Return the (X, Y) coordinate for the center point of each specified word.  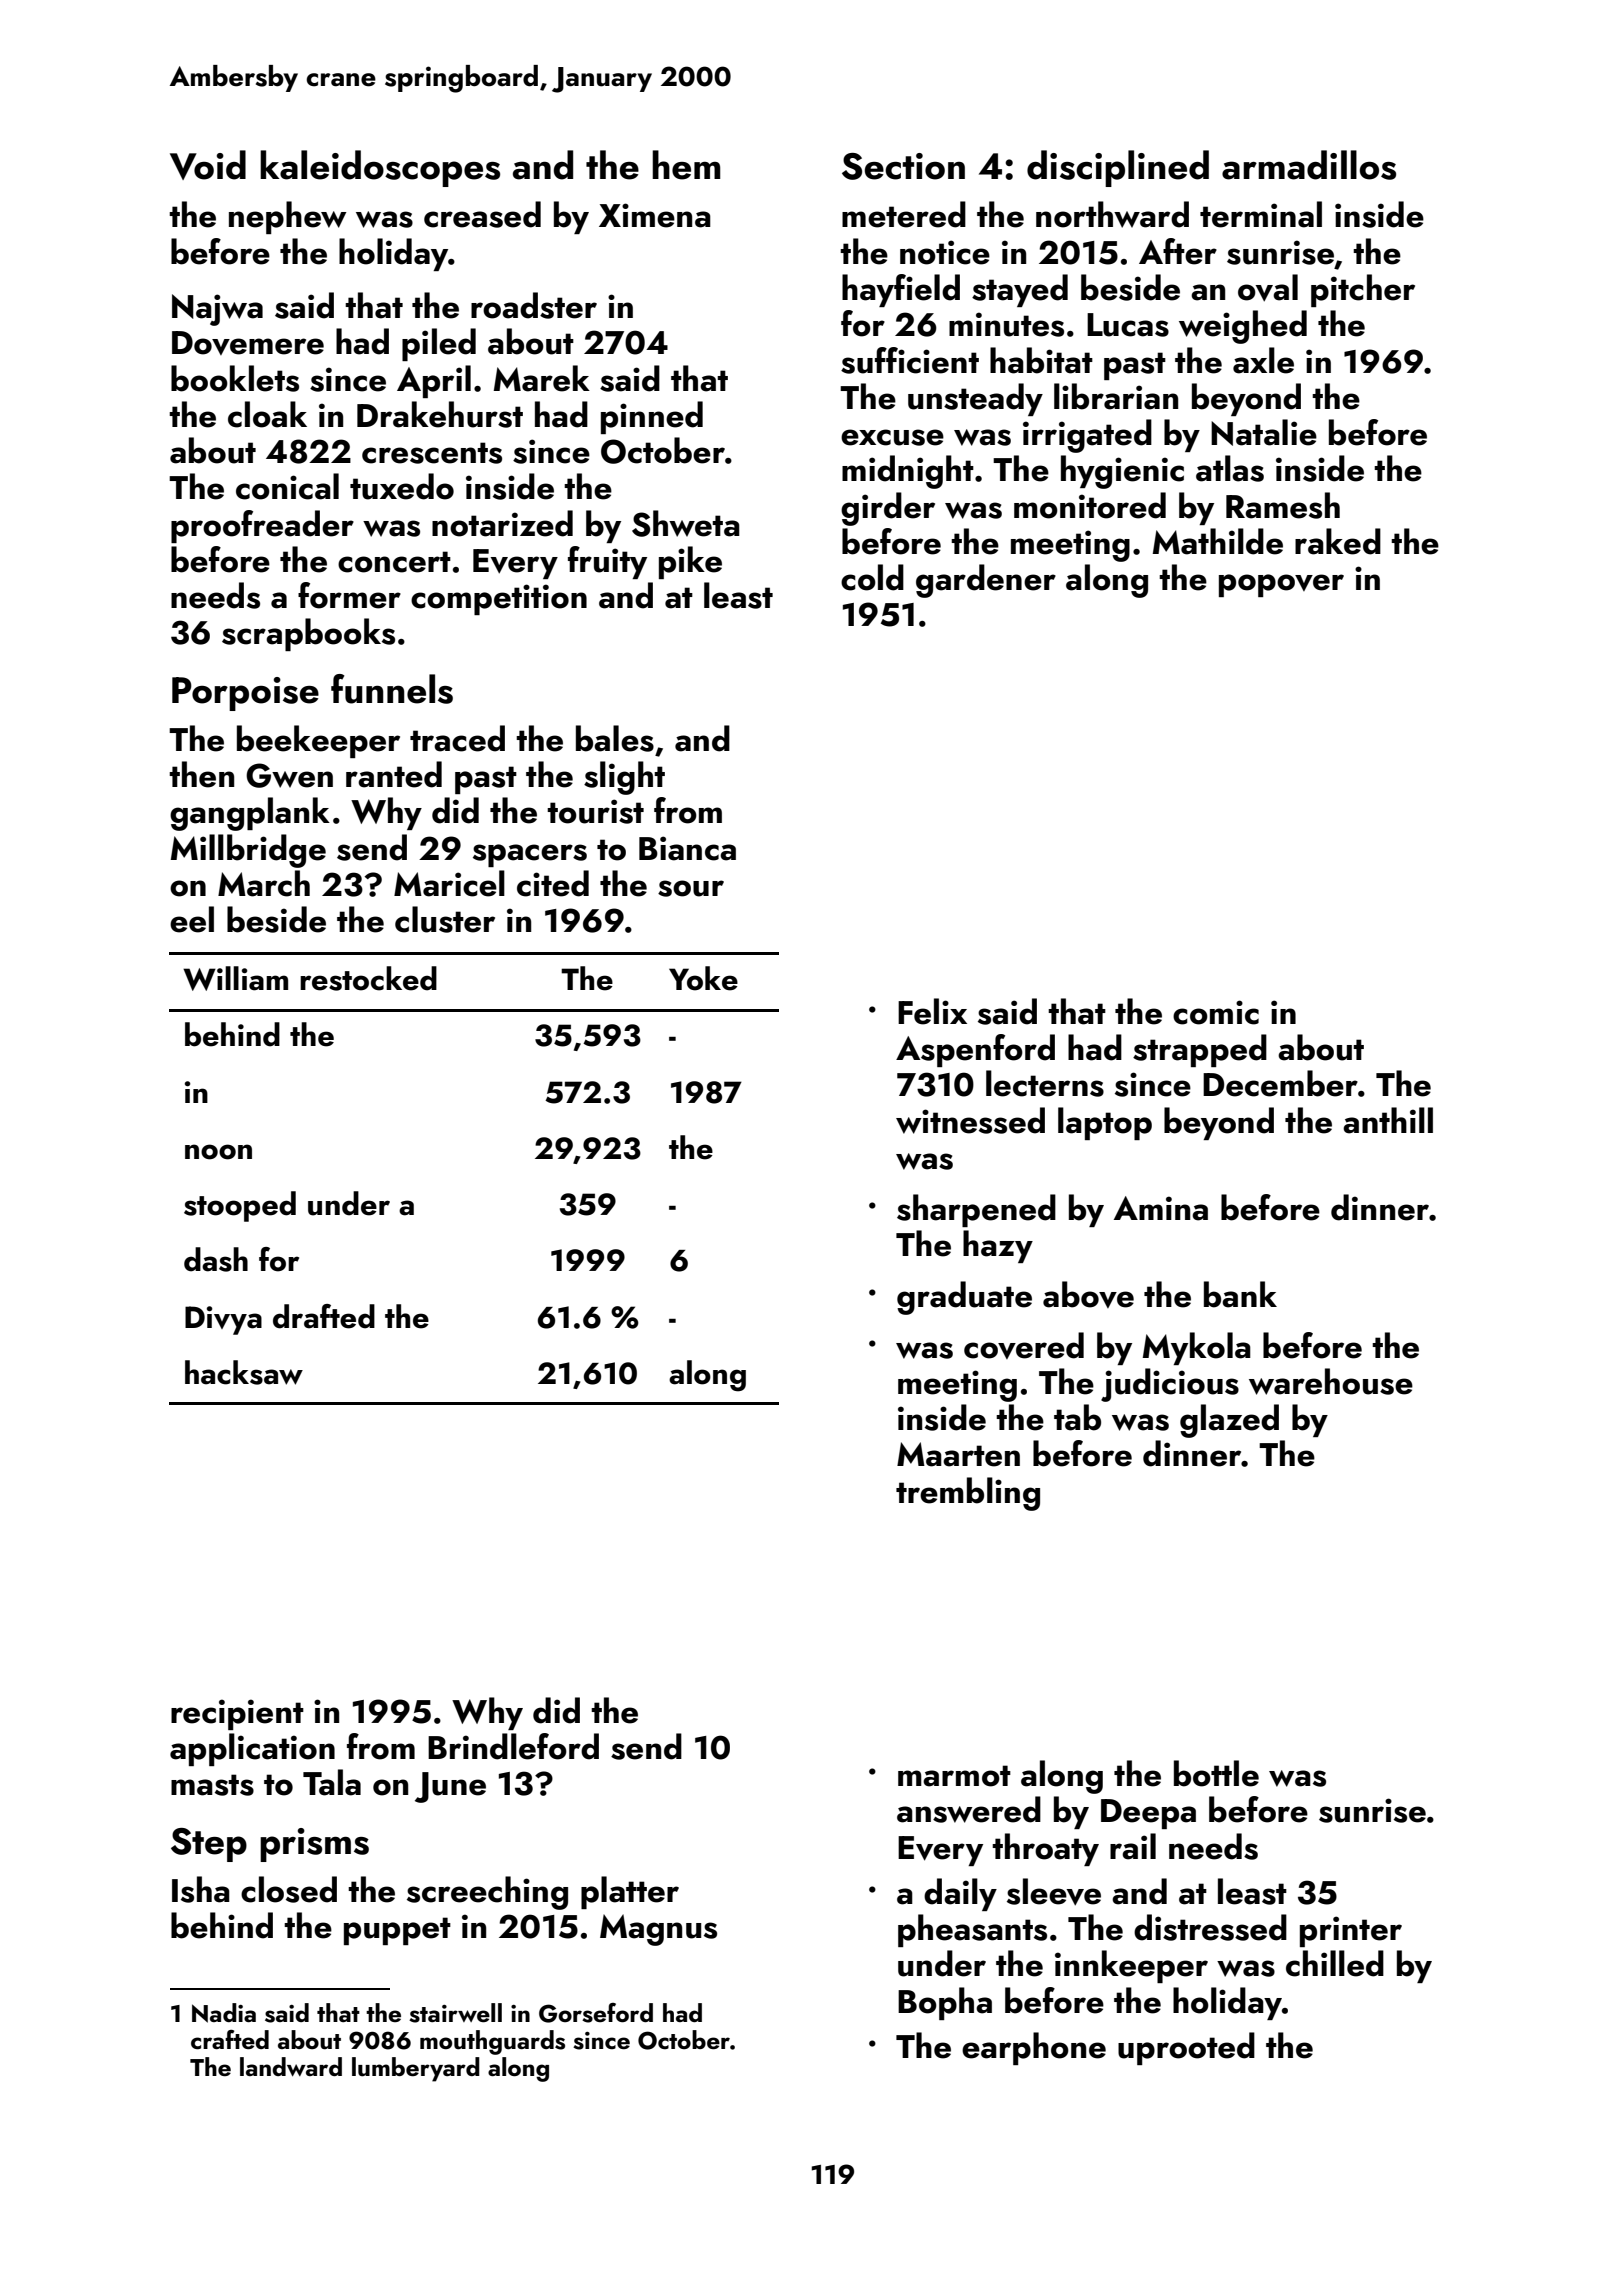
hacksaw (244, 1372)
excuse (892, 437)
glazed (1229, 1421)
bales (615, 738)
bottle (1216, 1773)
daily (960, 1894)
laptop (1105, 1123)
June (450, 1787)
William (235, 978)
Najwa (217, 310)
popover (1281, 585)
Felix (932, 1011)
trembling (968, 1494)
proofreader (262, 526)
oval (1268, 288)
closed (289, 1889)
